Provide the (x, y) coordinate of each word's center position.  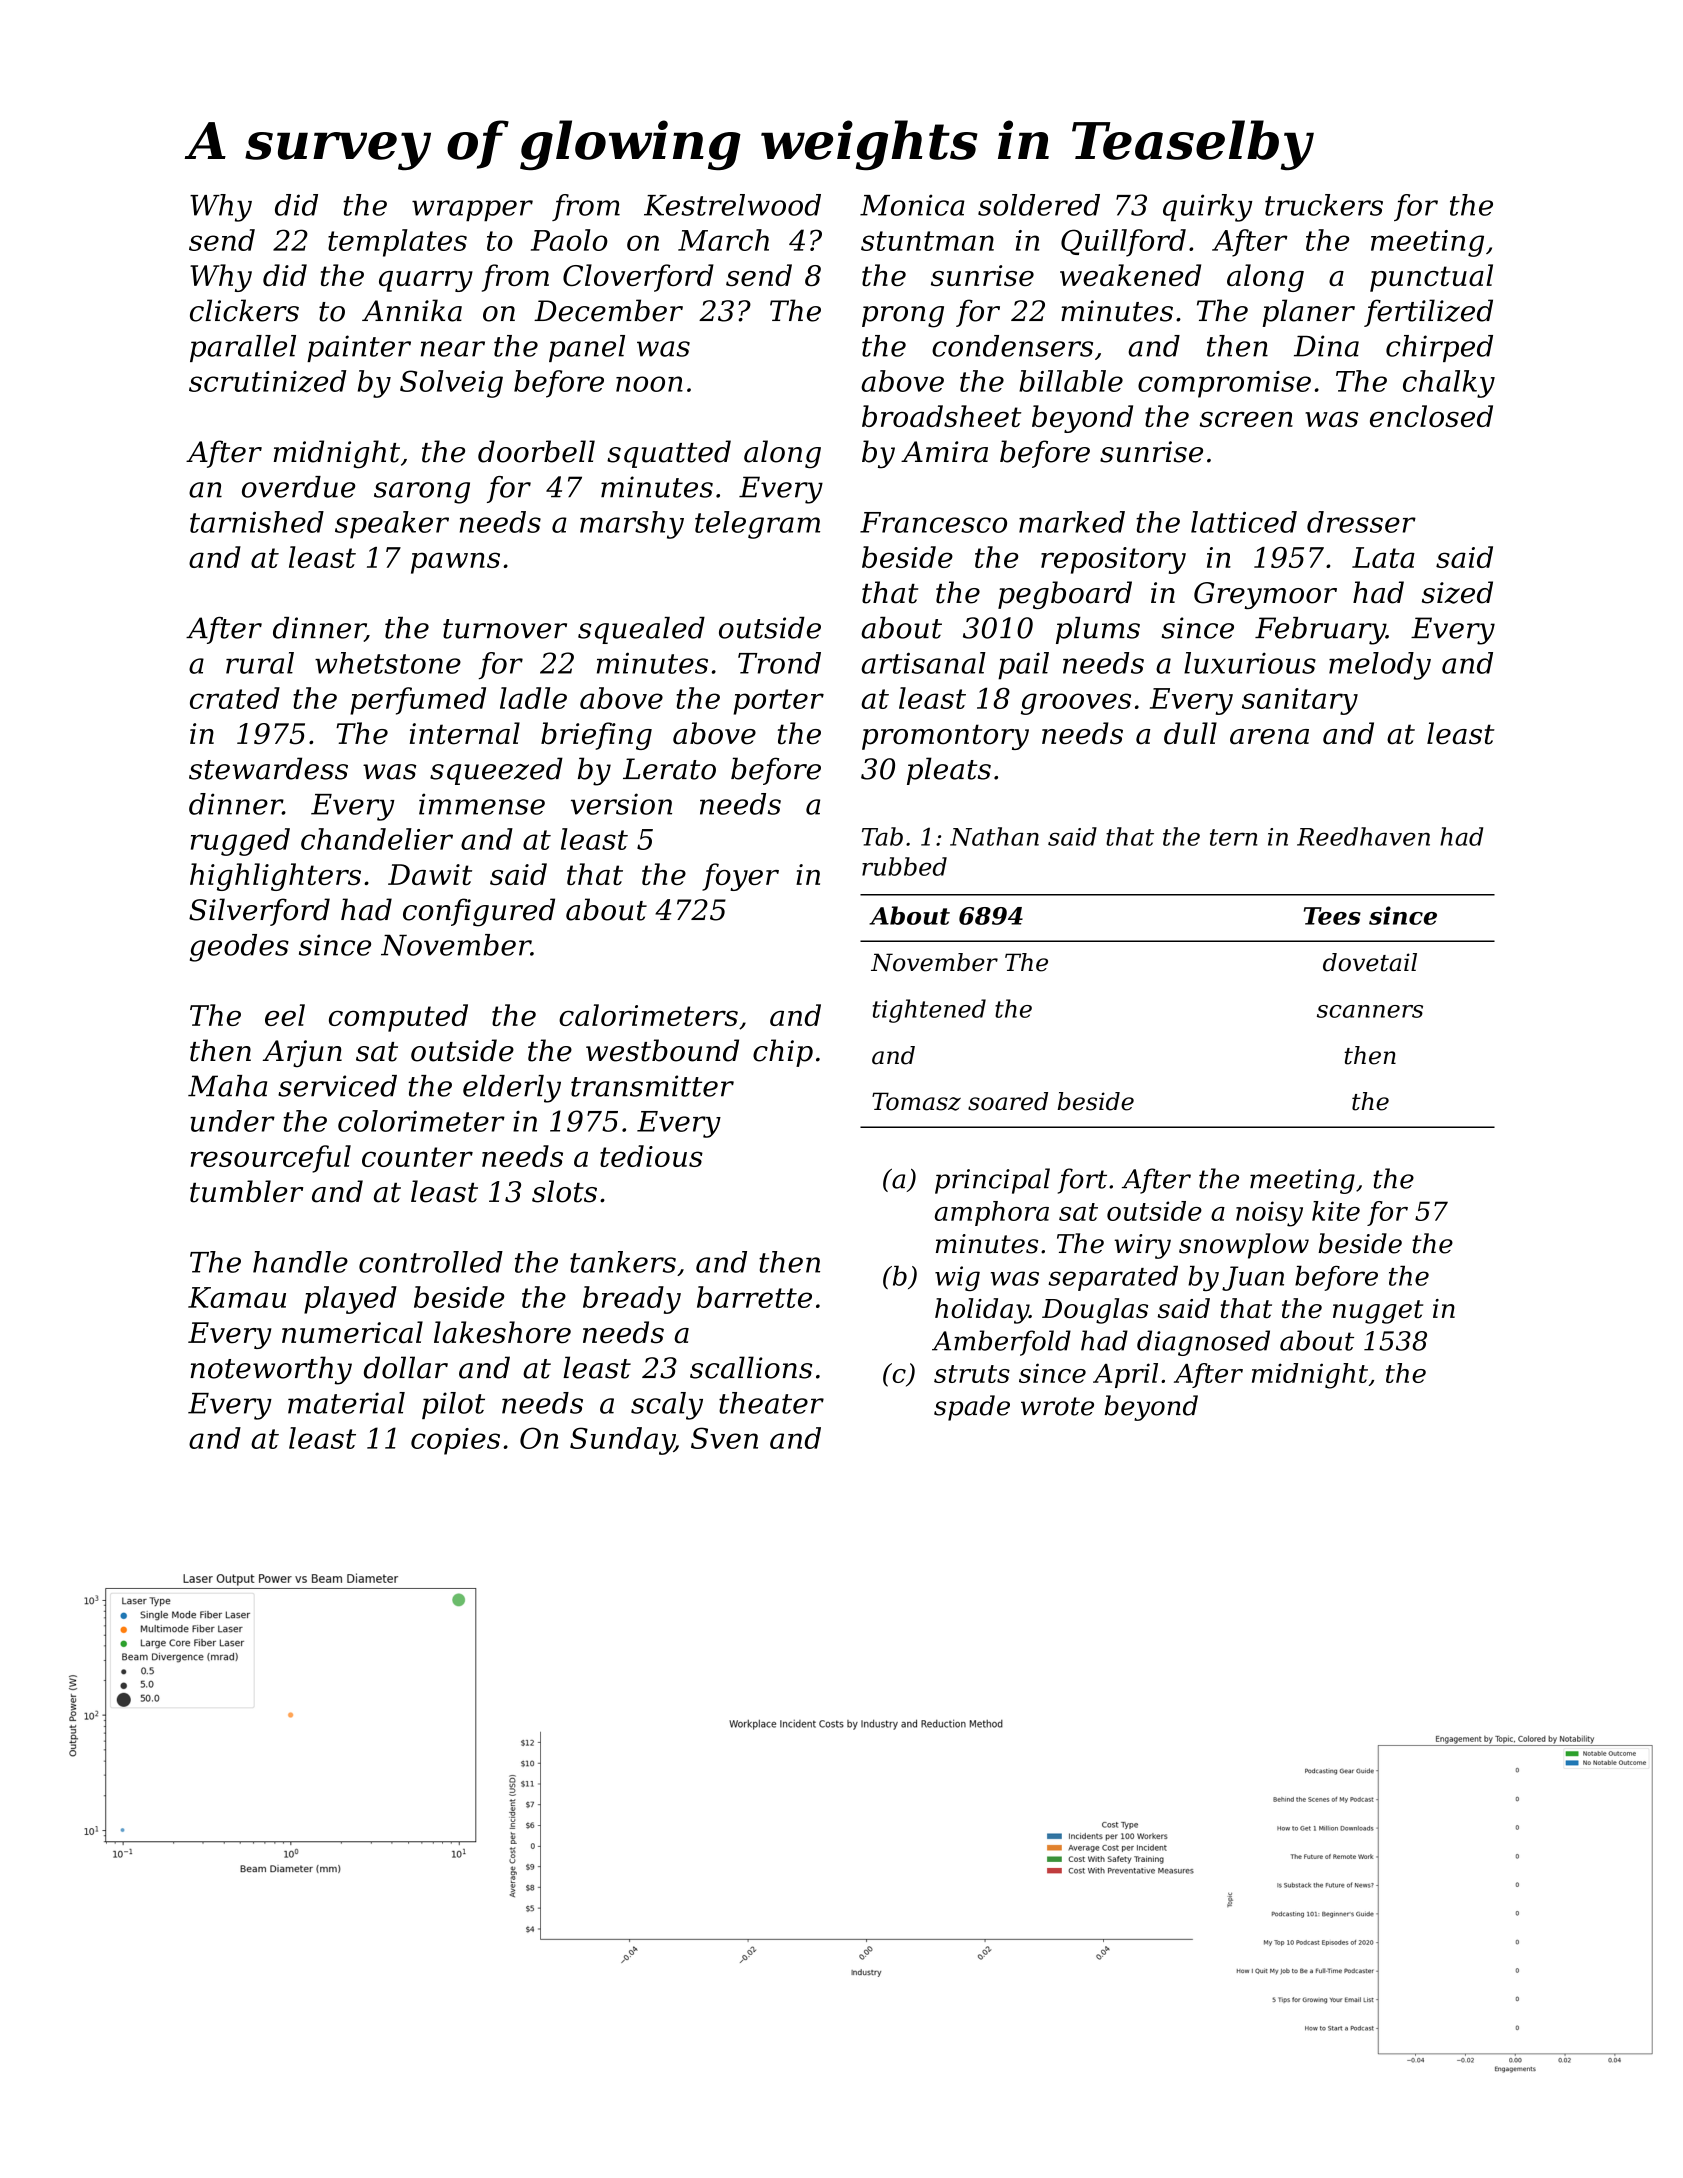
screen (1246, 419)
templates (397, 243)
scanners (1370, 1011)
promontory (945, 737)
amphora (992, 1213)
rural (260, 663)
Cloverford (638, 278)
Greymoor (1265, 595)
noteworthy (271, 1370)
